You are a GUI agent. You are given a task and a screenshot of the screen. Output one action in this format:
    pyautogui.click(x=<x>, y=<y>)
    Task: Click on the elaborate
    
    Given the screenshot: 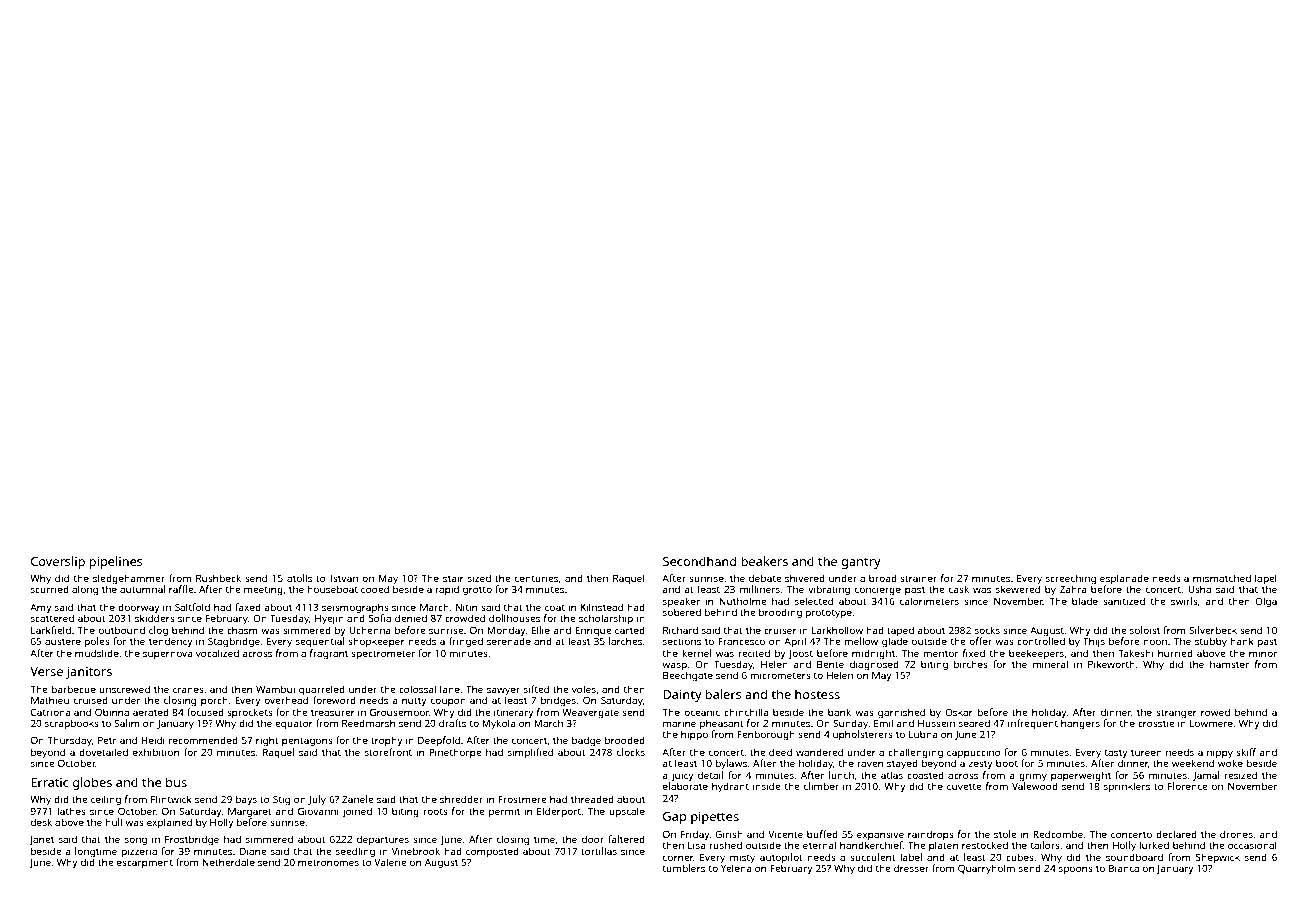 What is the action you would take?
    pyautogui.click(x=685, y=786)
